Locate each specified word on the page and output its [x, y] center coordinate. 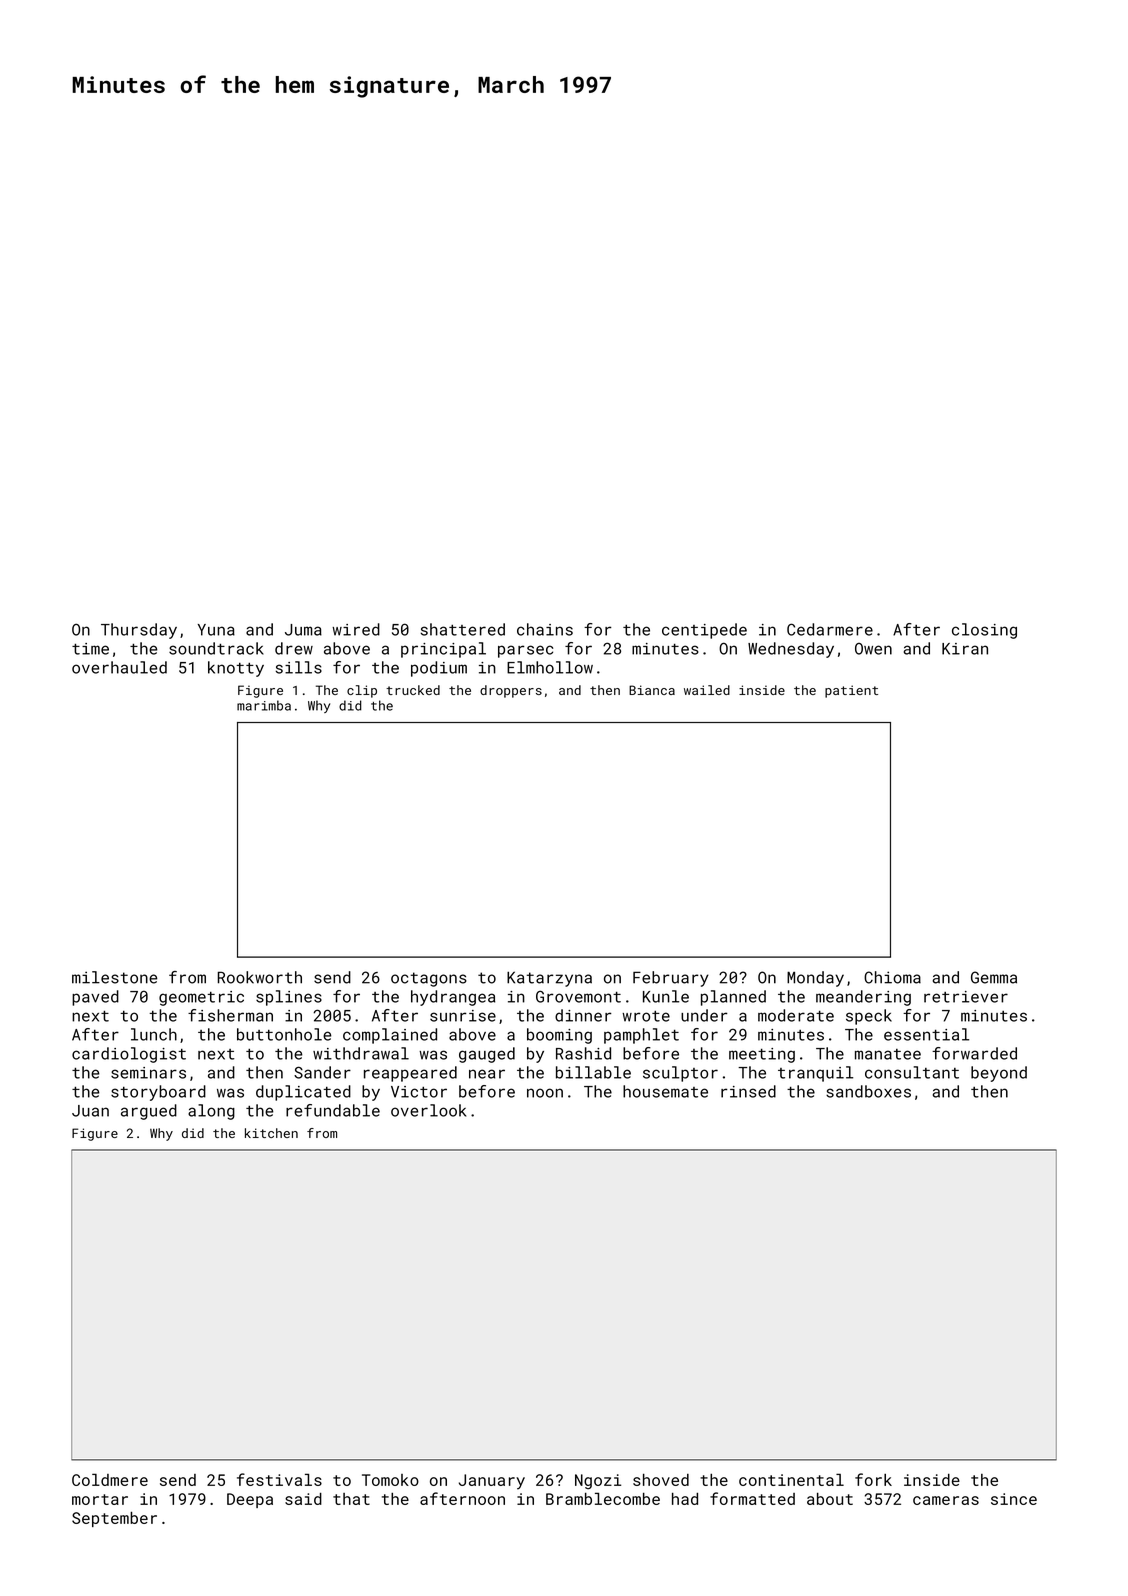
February [671, 979]
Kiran [965, 649]
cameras [946, 1500]
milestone [115, 977]
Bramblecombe [603, 1498]
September [114, 1519]
